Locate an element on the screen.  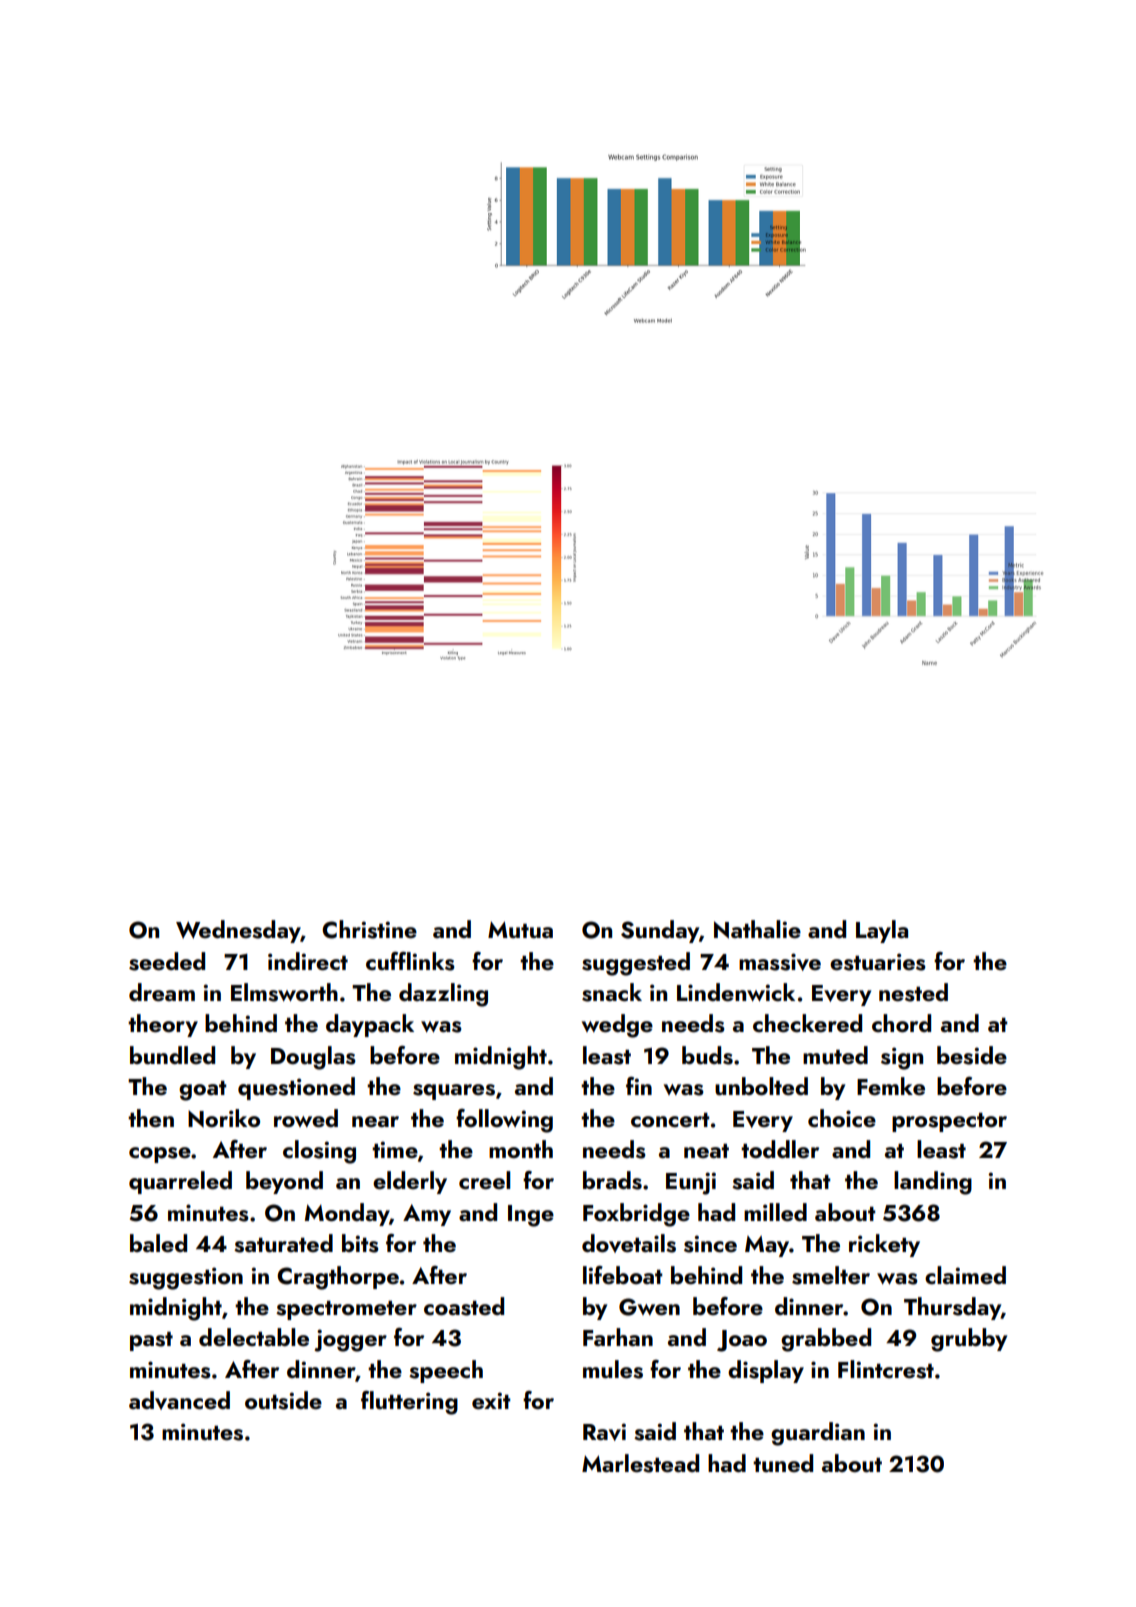
suggestion is located at coordinates (186, 1278).
